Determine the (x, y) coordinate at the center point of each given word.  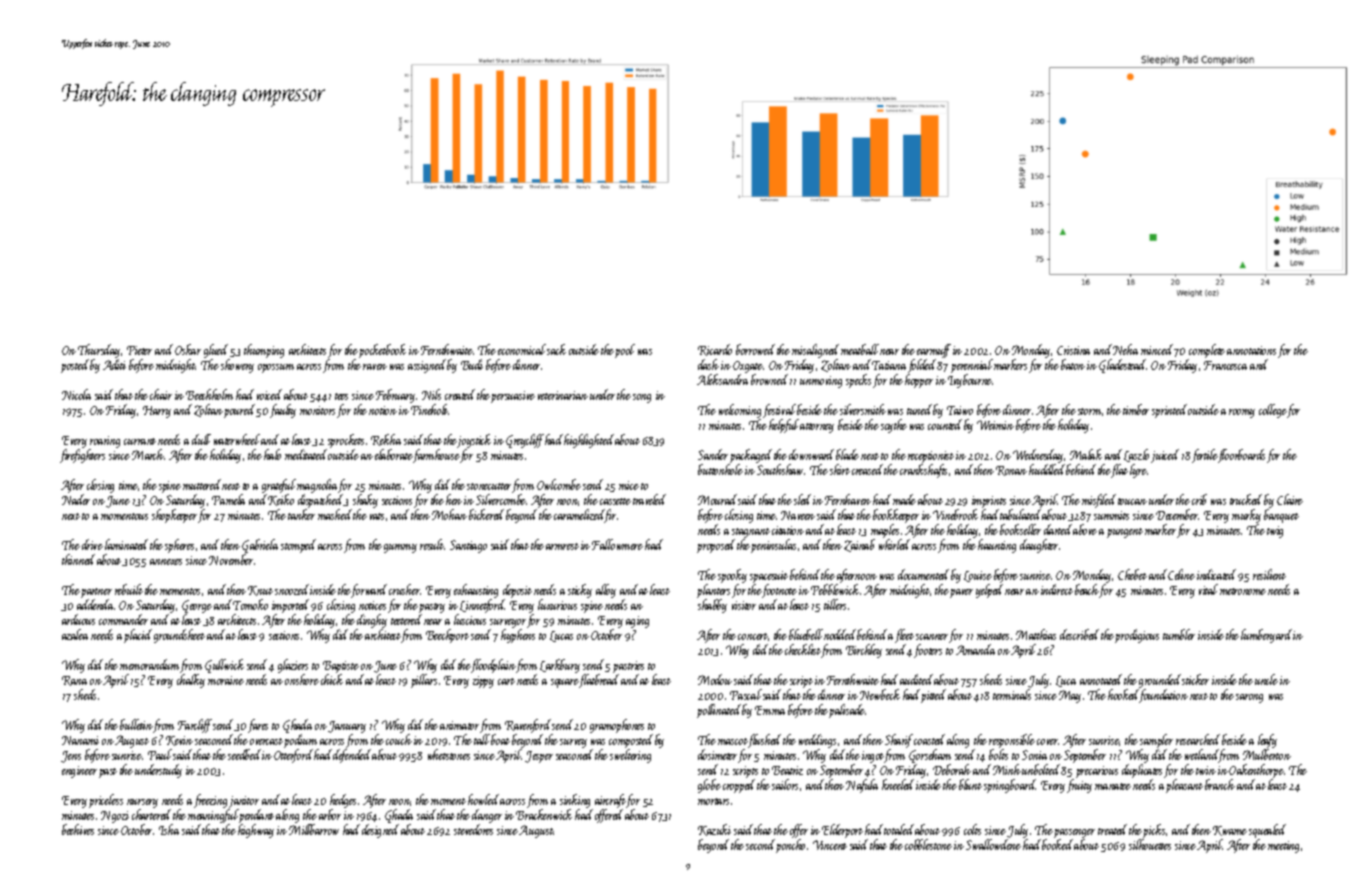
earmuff (934, 351)
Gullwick (224, 666)
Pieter (139, 350)
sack (556, 349)
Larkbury (560, 666)
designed (380, 831)
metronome (1243, 591)
